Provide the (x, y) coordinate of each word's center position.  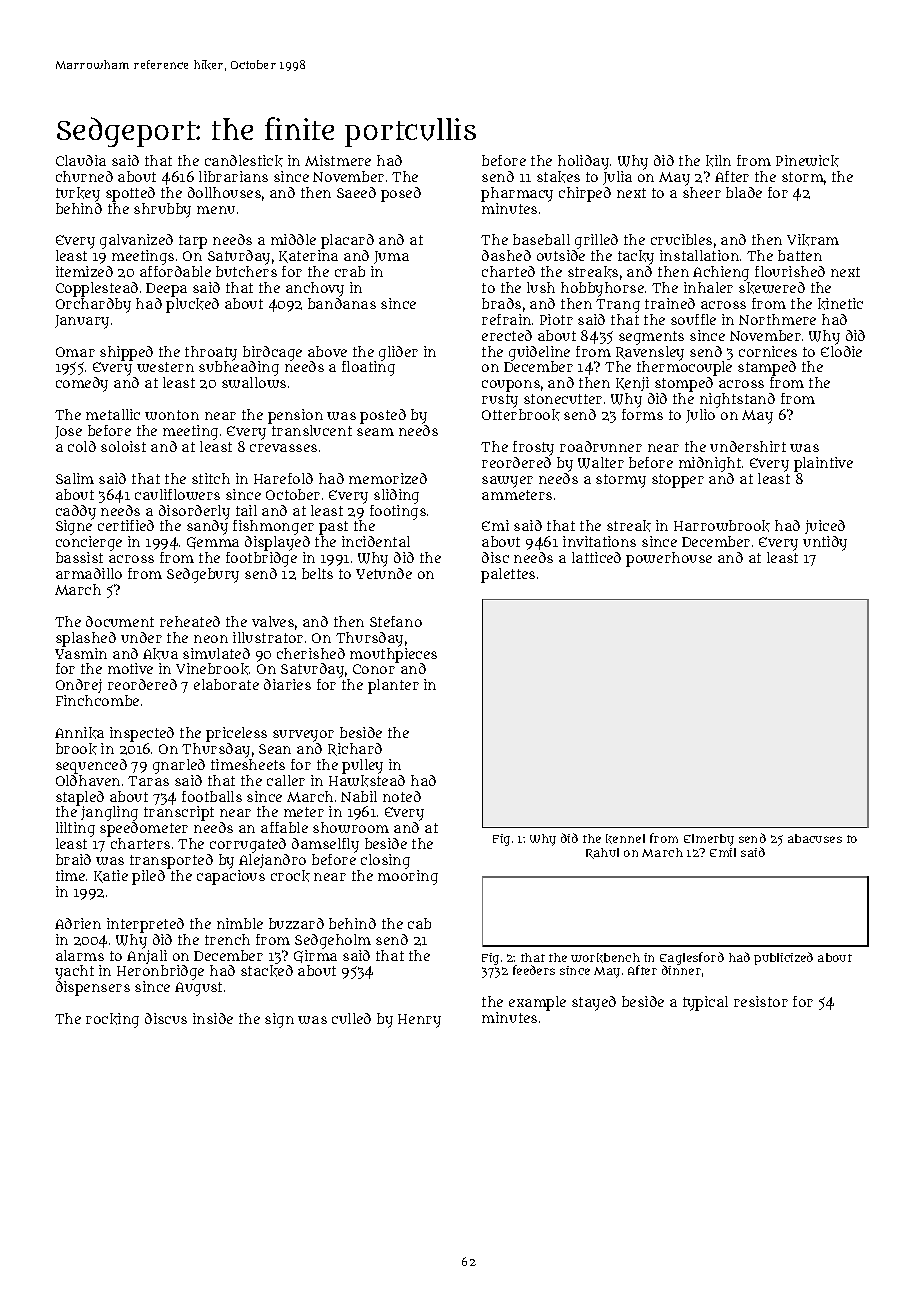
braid (73, 859)
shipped (126, 353)
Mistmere (338, 160)
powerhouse (669, 559)
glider (398, 353)
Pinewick (807, 161)
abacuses (815, 838)
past (333, 528)
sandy (207, 527)
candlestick (244, 161)
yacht (74, 972)
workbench (605, 958)
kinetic (840, 304)
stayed (594, 1003)
